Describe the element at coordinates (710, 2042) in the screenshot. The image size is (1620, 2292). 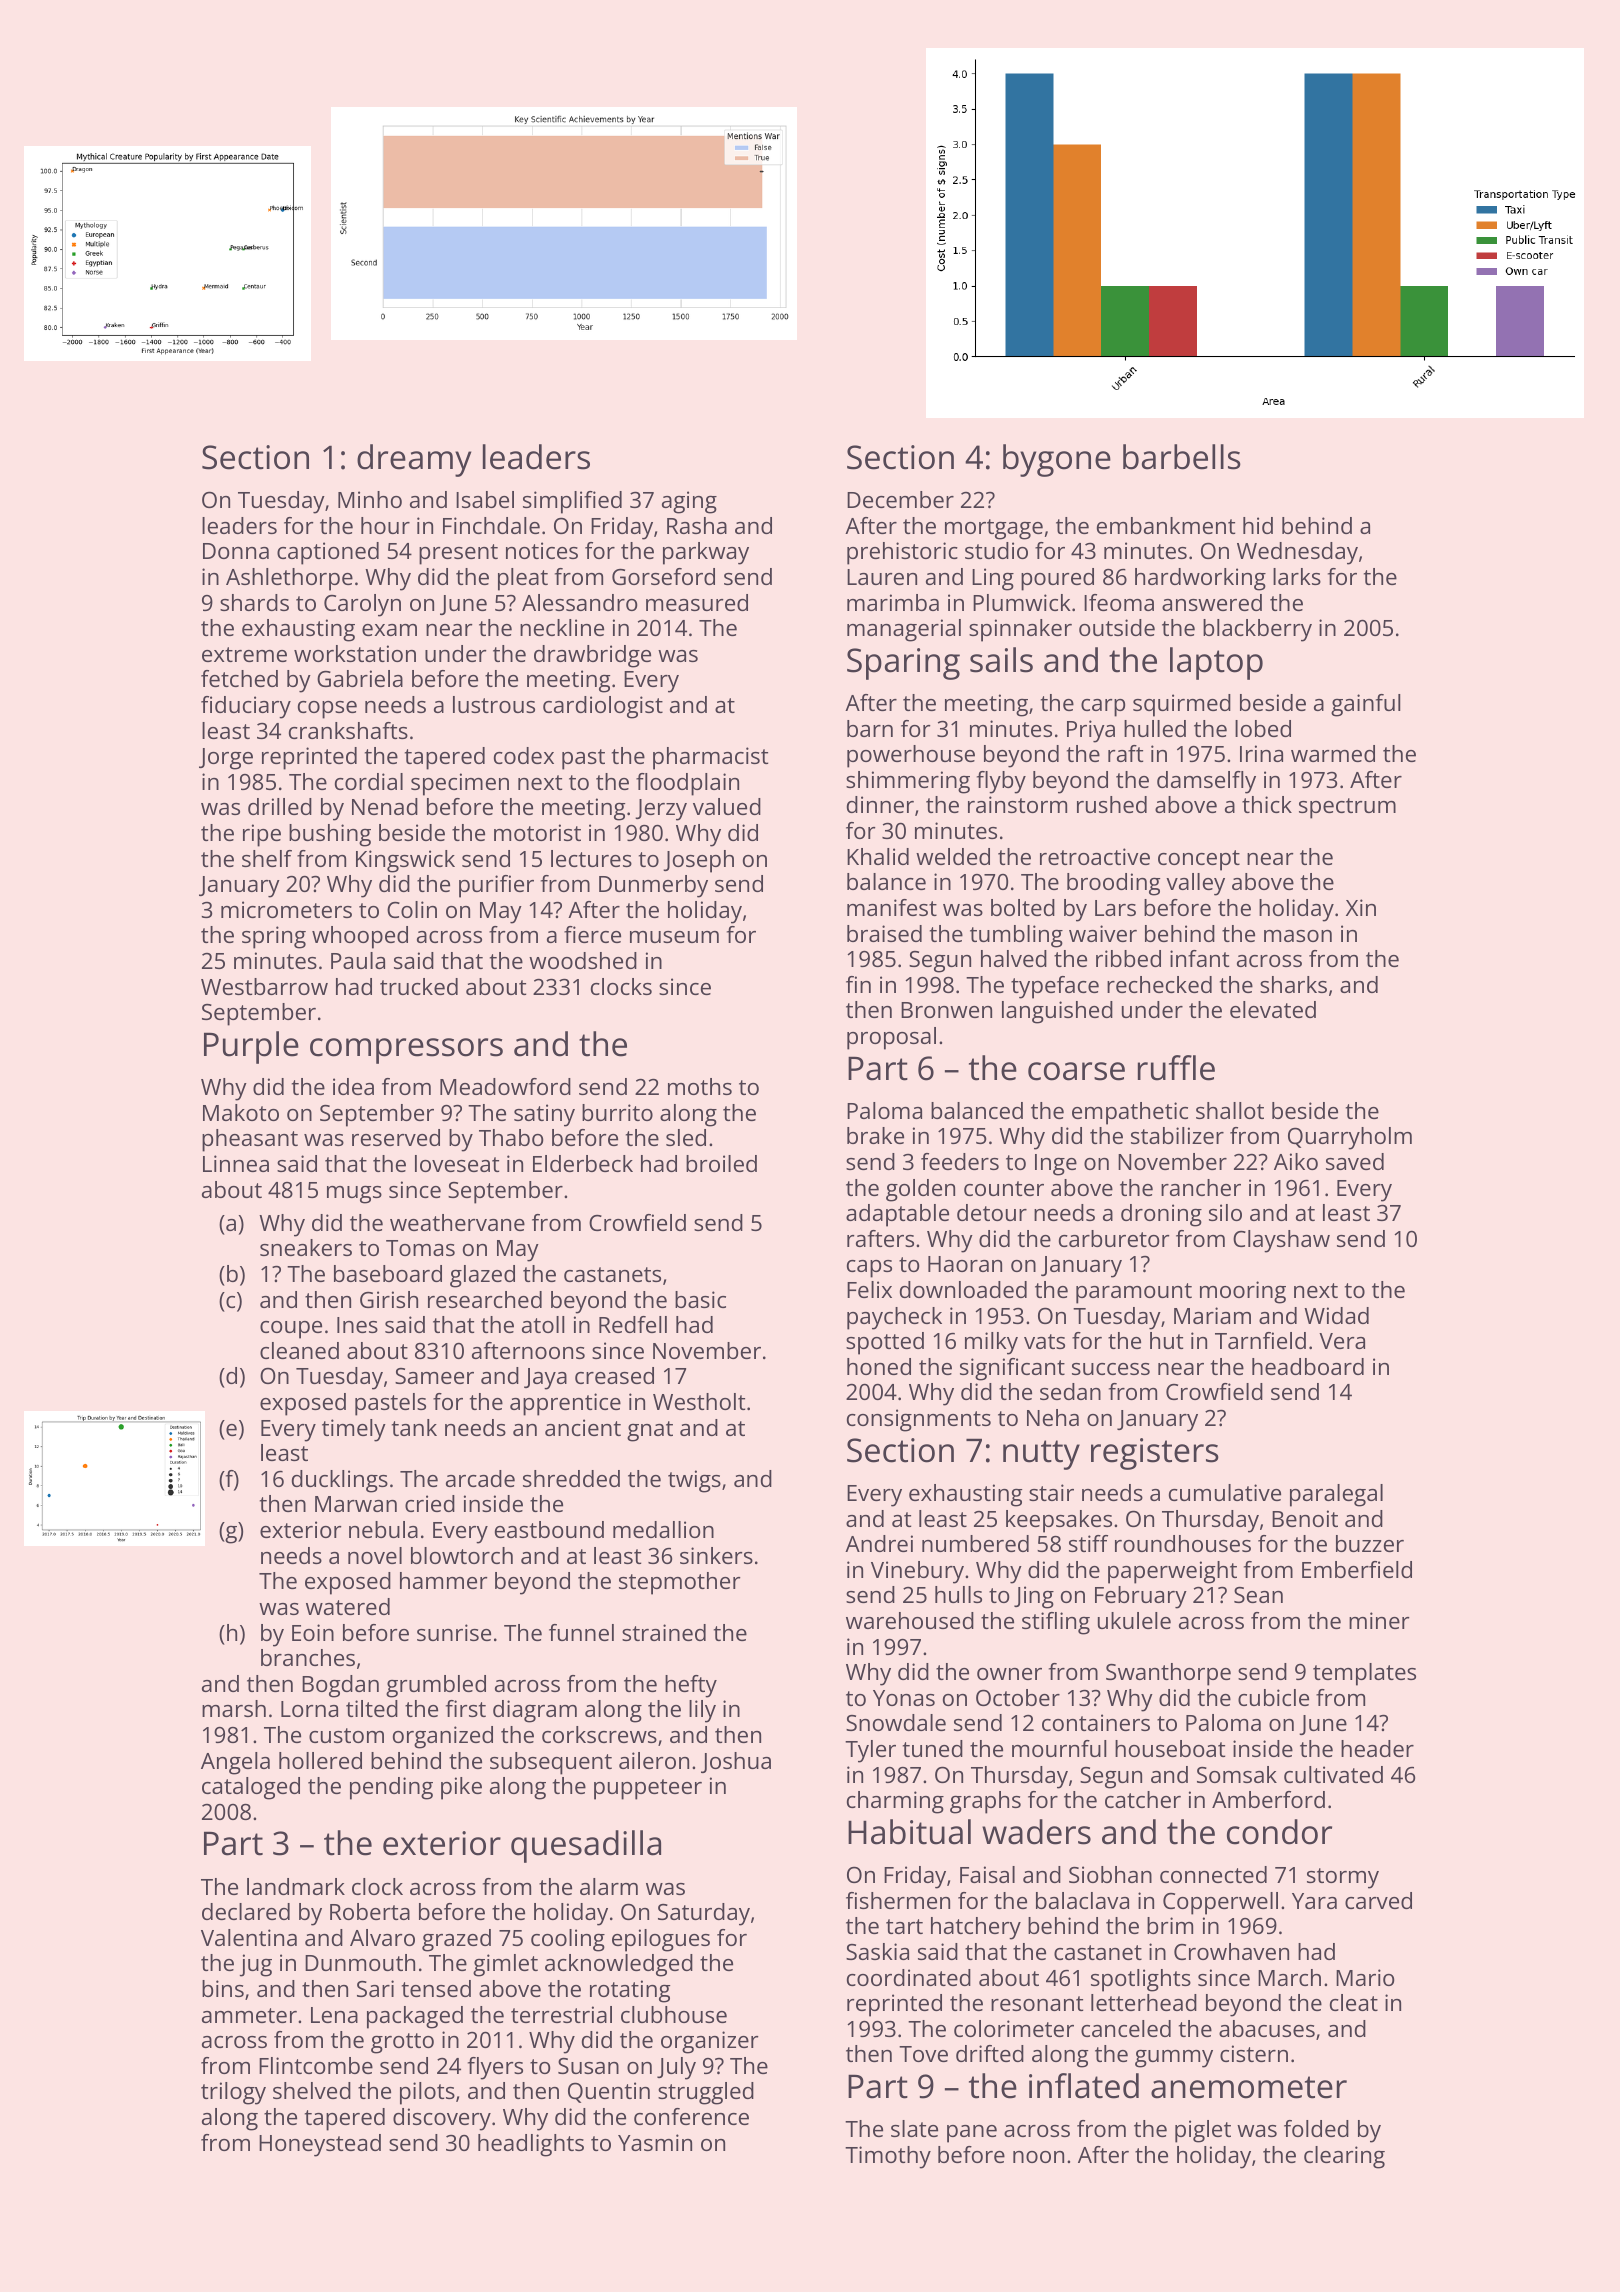
I see `organizer` at that location.
